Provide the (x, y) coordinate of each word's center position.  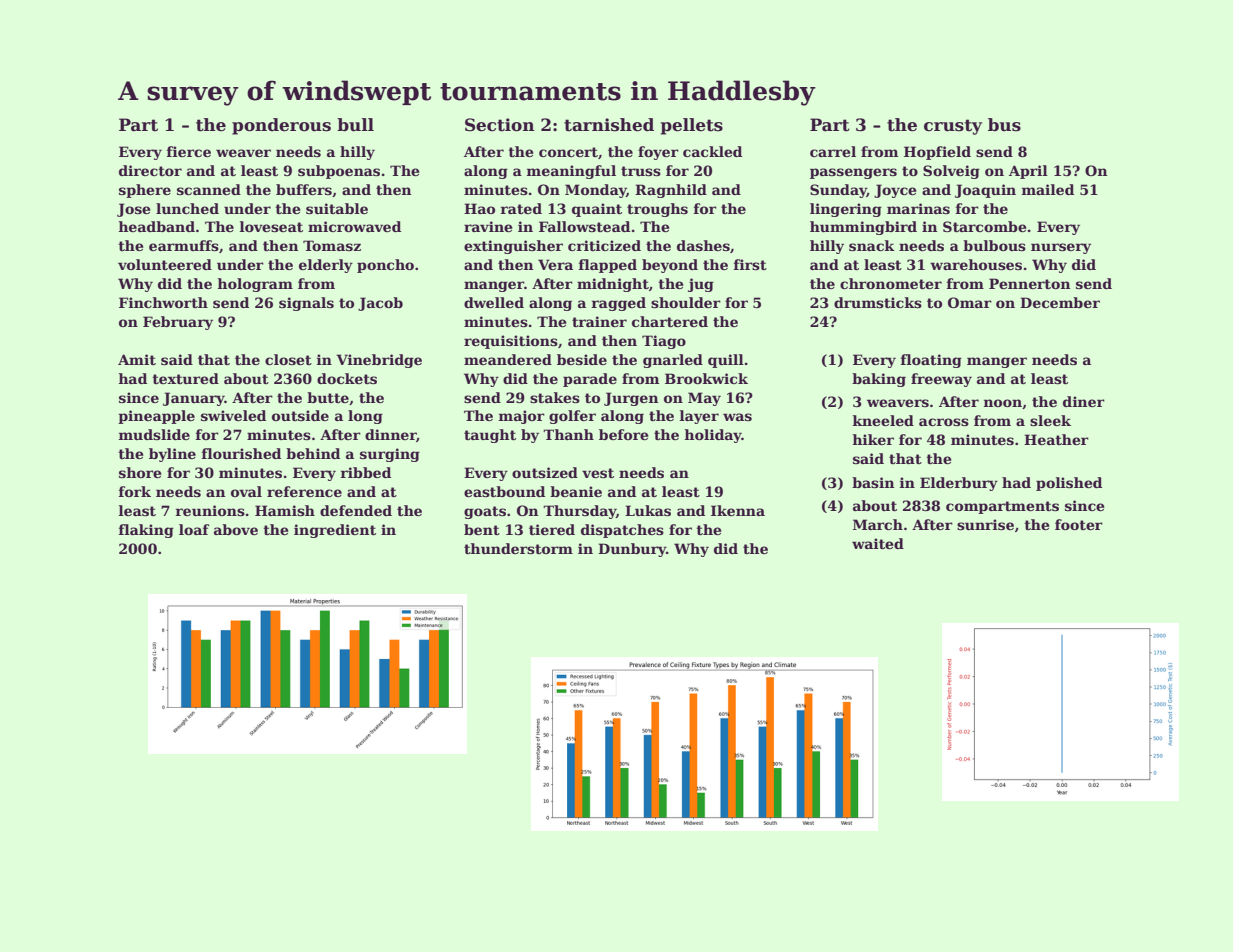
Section (500, 125)
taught (490, 436)
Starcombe (984, 226)
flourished (241, 453)
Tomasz (332, 245)
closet (288, 359)
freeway (941, 380)
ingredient (335, 531)
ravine (488, 226)
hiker (873, 439)
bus (1004, 125)
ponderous (281, 126)
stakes (555, 397)
